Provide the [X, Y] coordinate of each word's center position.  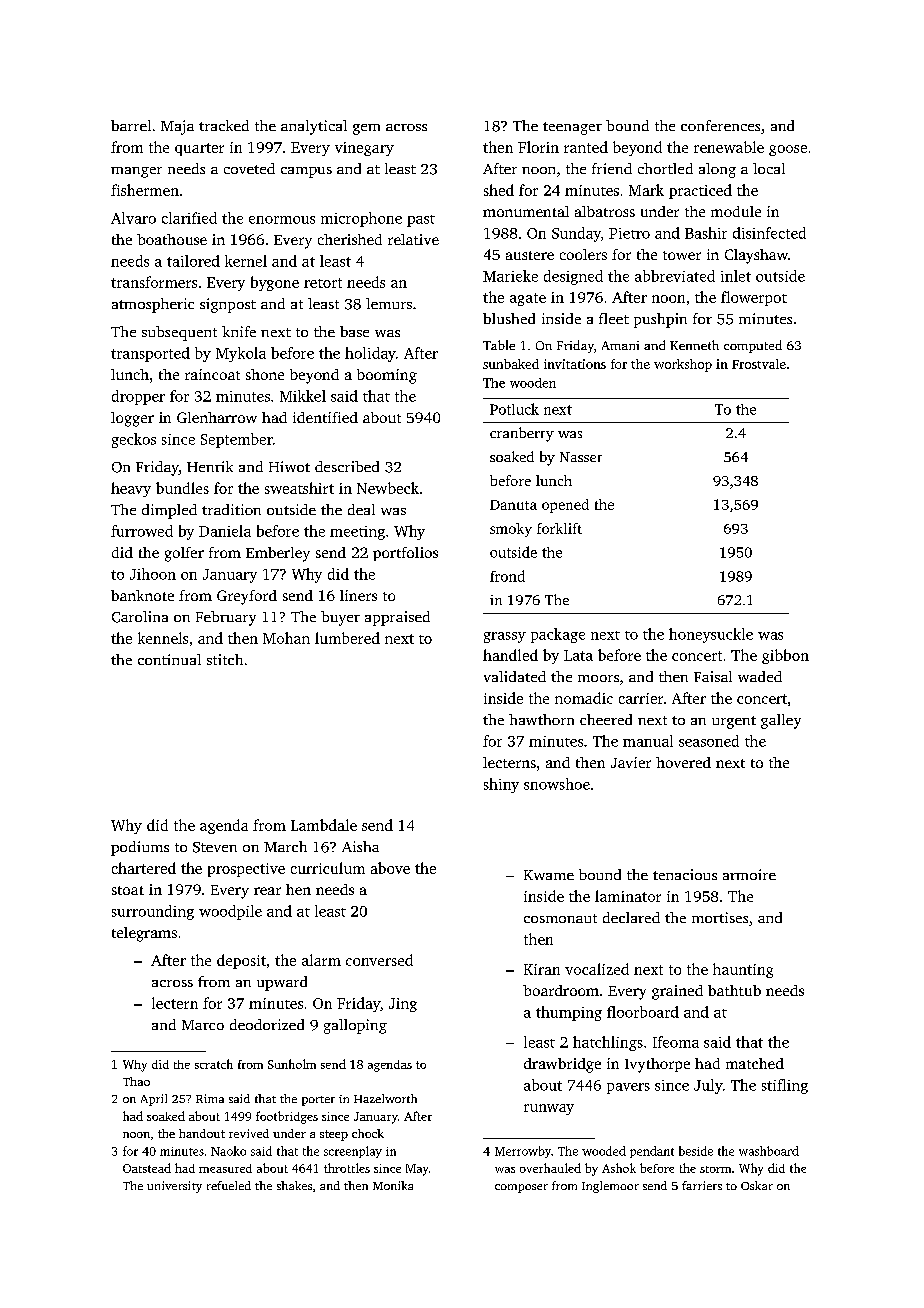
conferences [720, 125]
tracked [224, 125]
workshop [683, 365]
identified [325, 417]
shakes [294, 1185]
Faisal [713, 676]
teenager [572, 128]
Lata [578, 655]
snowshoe [557, 784]
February [226, 618]
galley [781, 721]
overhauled [550, 1168]
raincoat [212, 374]
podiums [140, 848]
